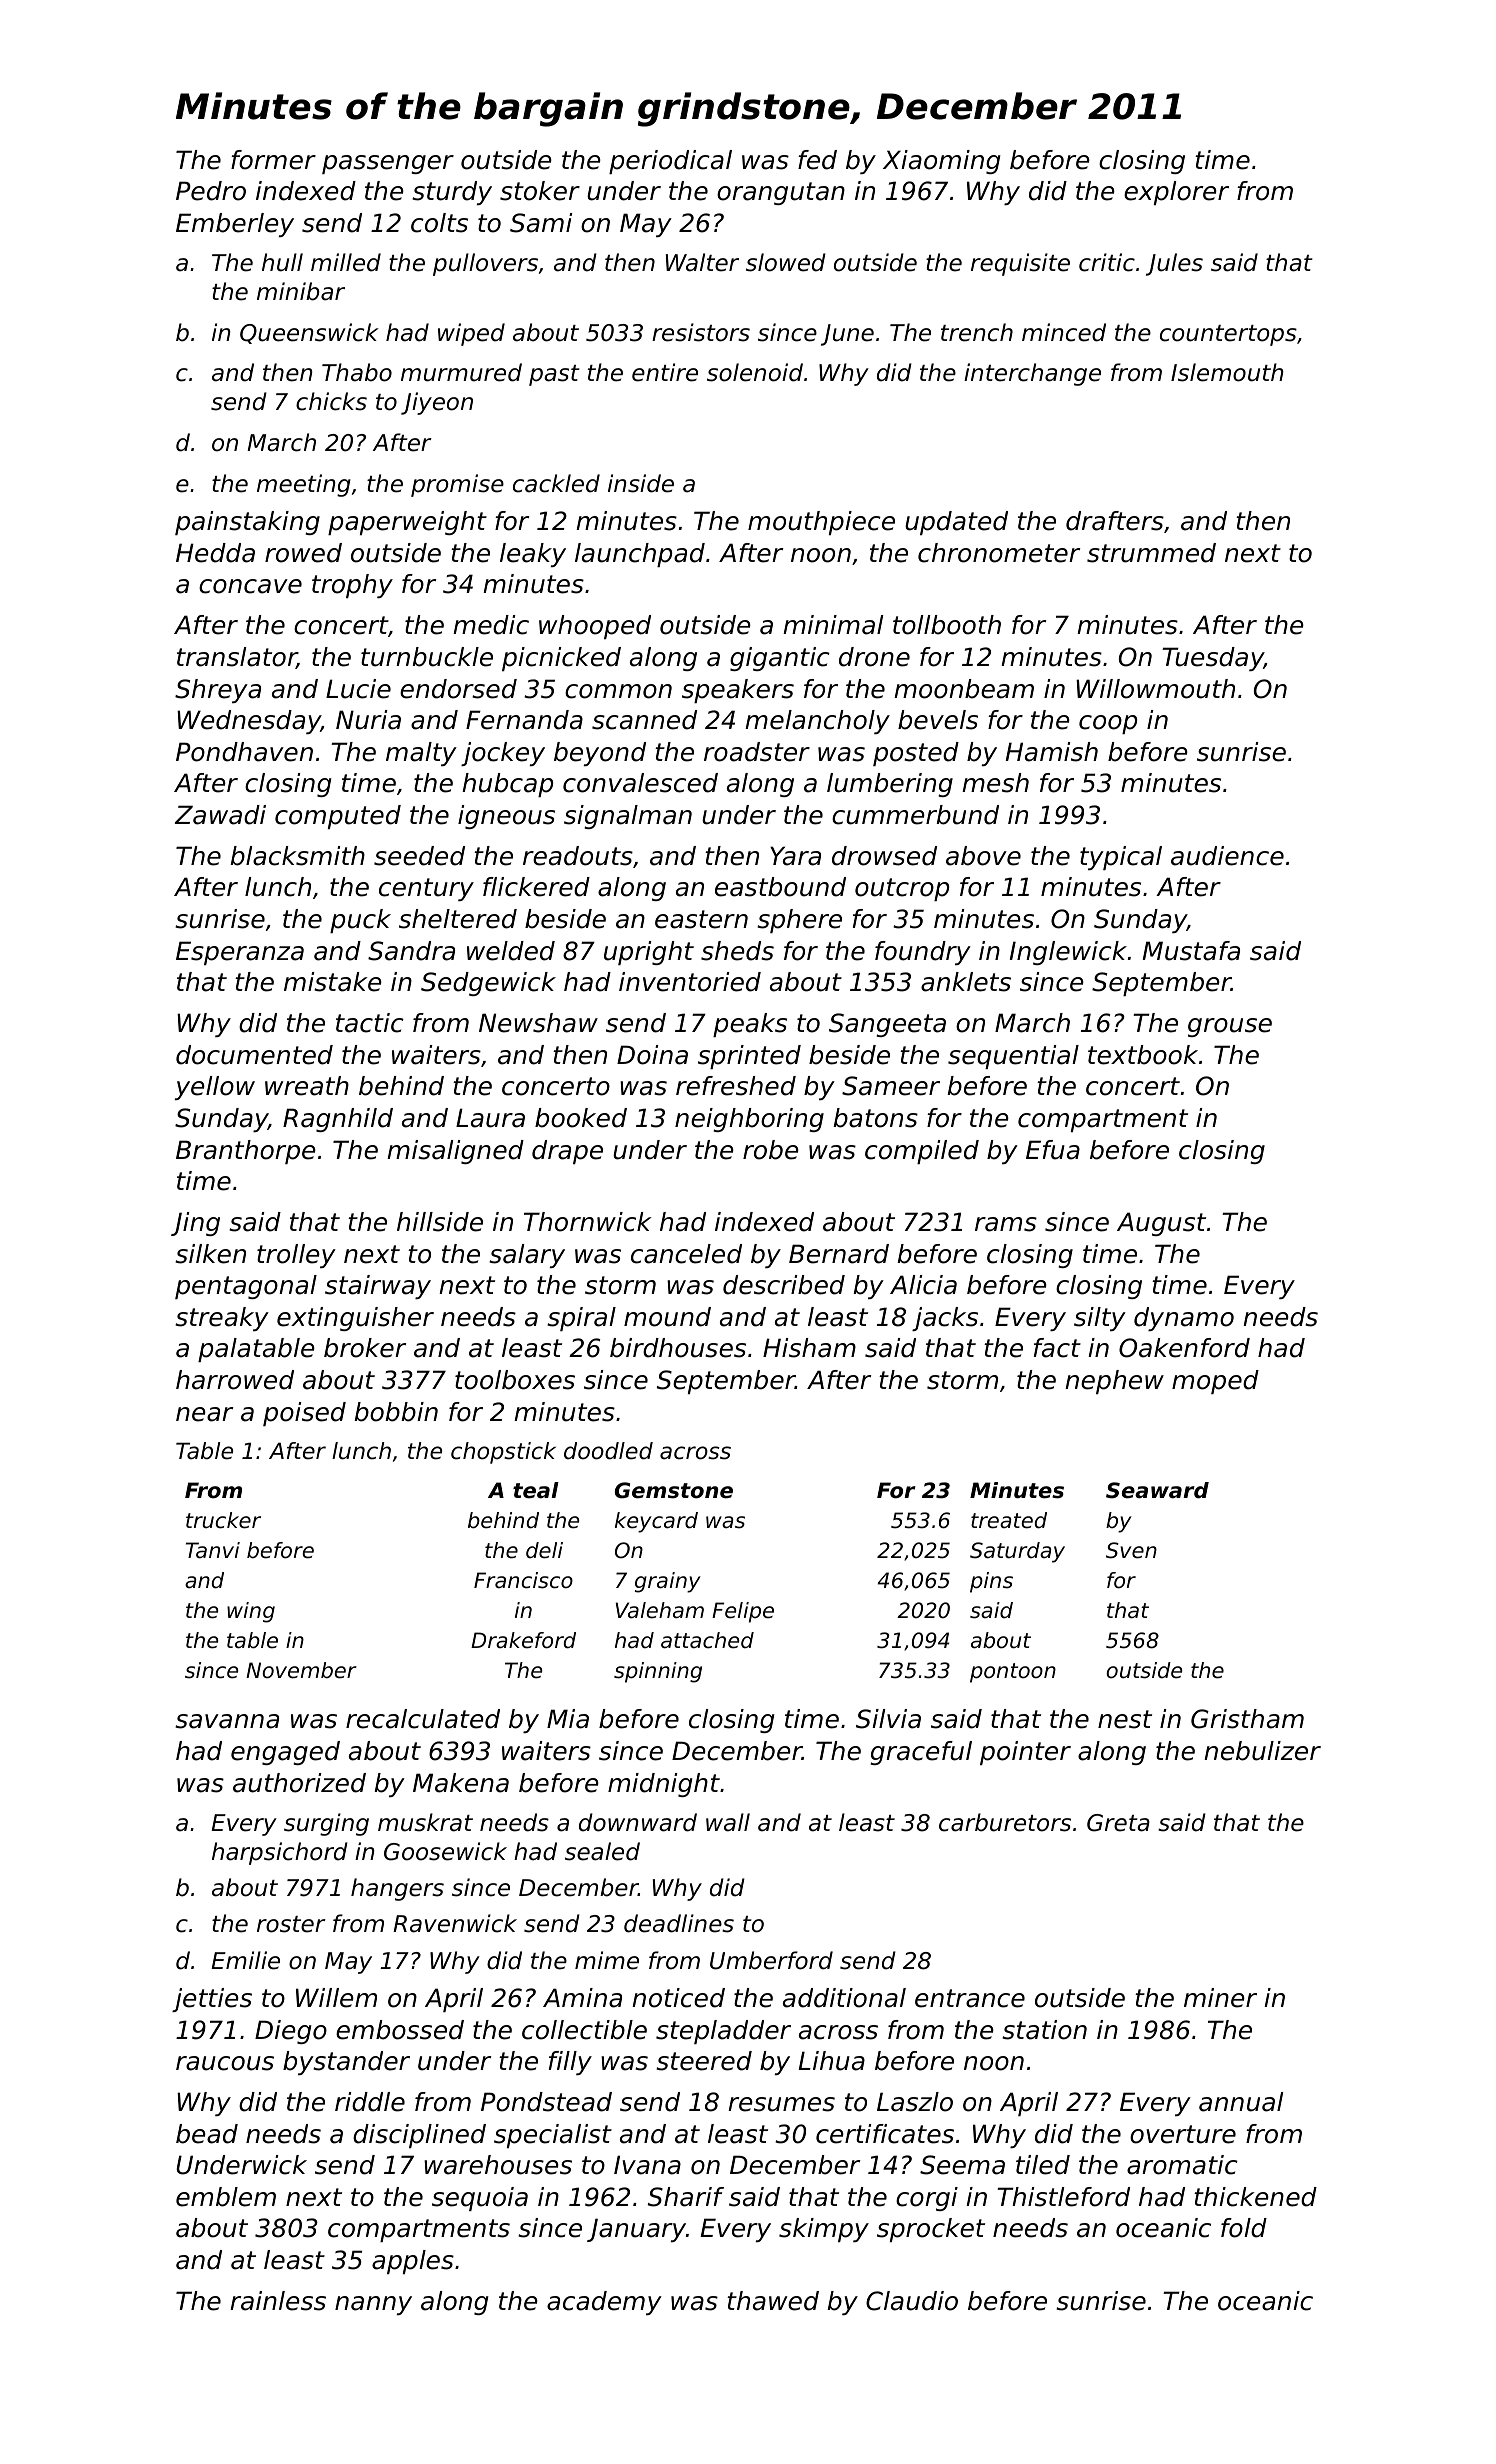  I want to click on academy, so click(604, 2303).
